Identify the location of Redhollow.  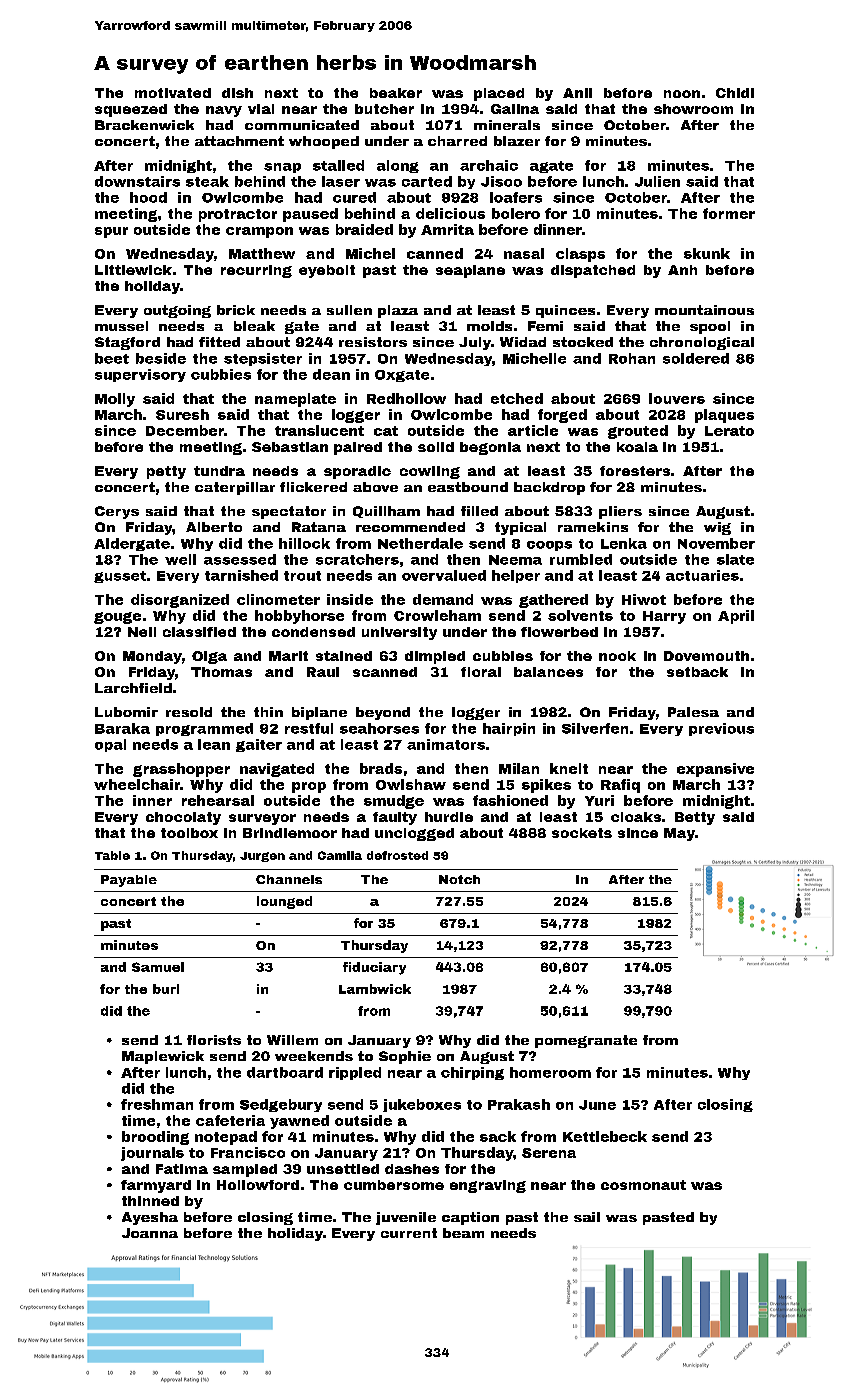
(406, 398).
